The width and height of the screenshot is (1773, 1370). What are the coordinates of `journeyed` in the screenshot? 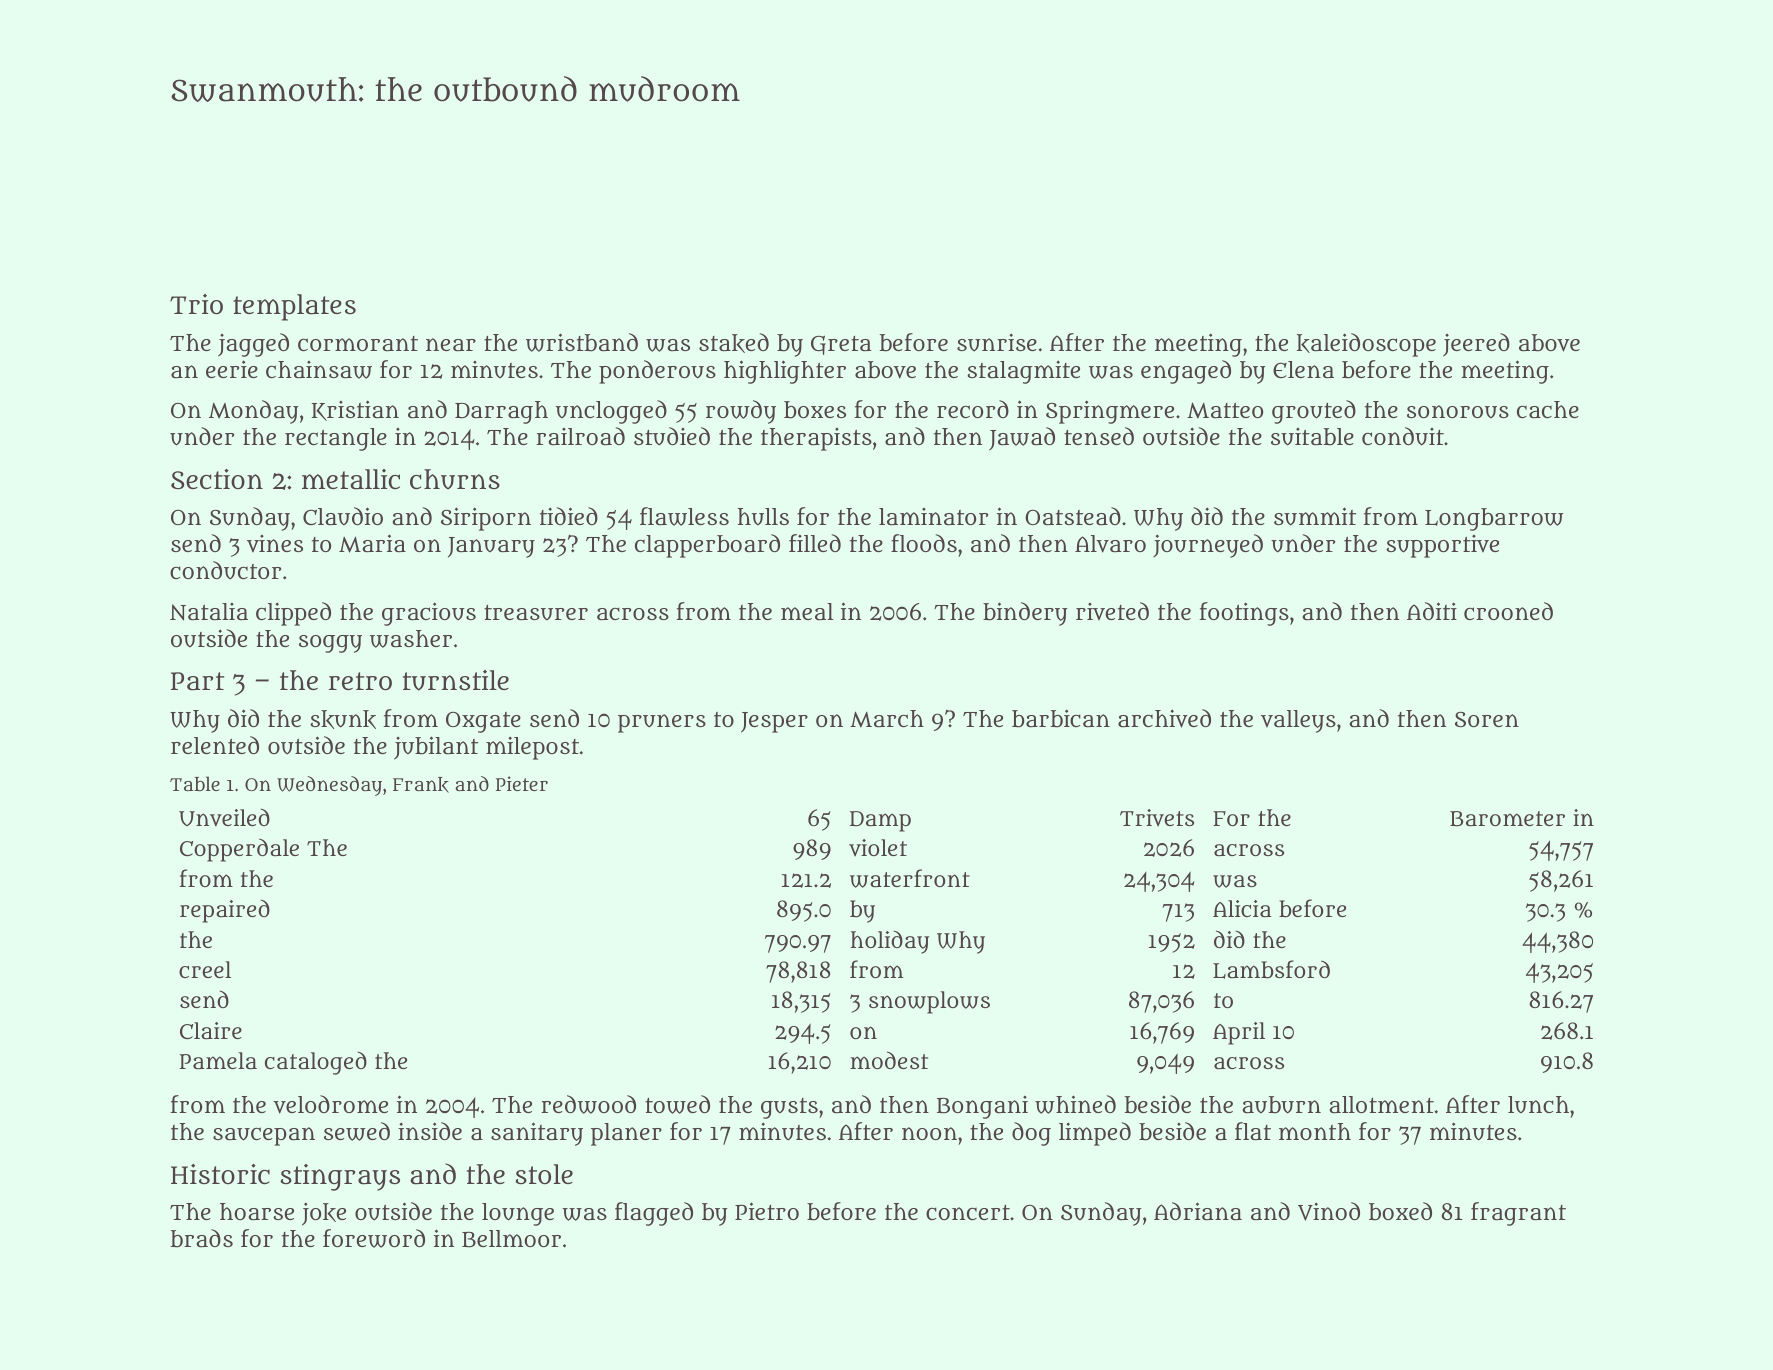 It's located at (1208, 546).
